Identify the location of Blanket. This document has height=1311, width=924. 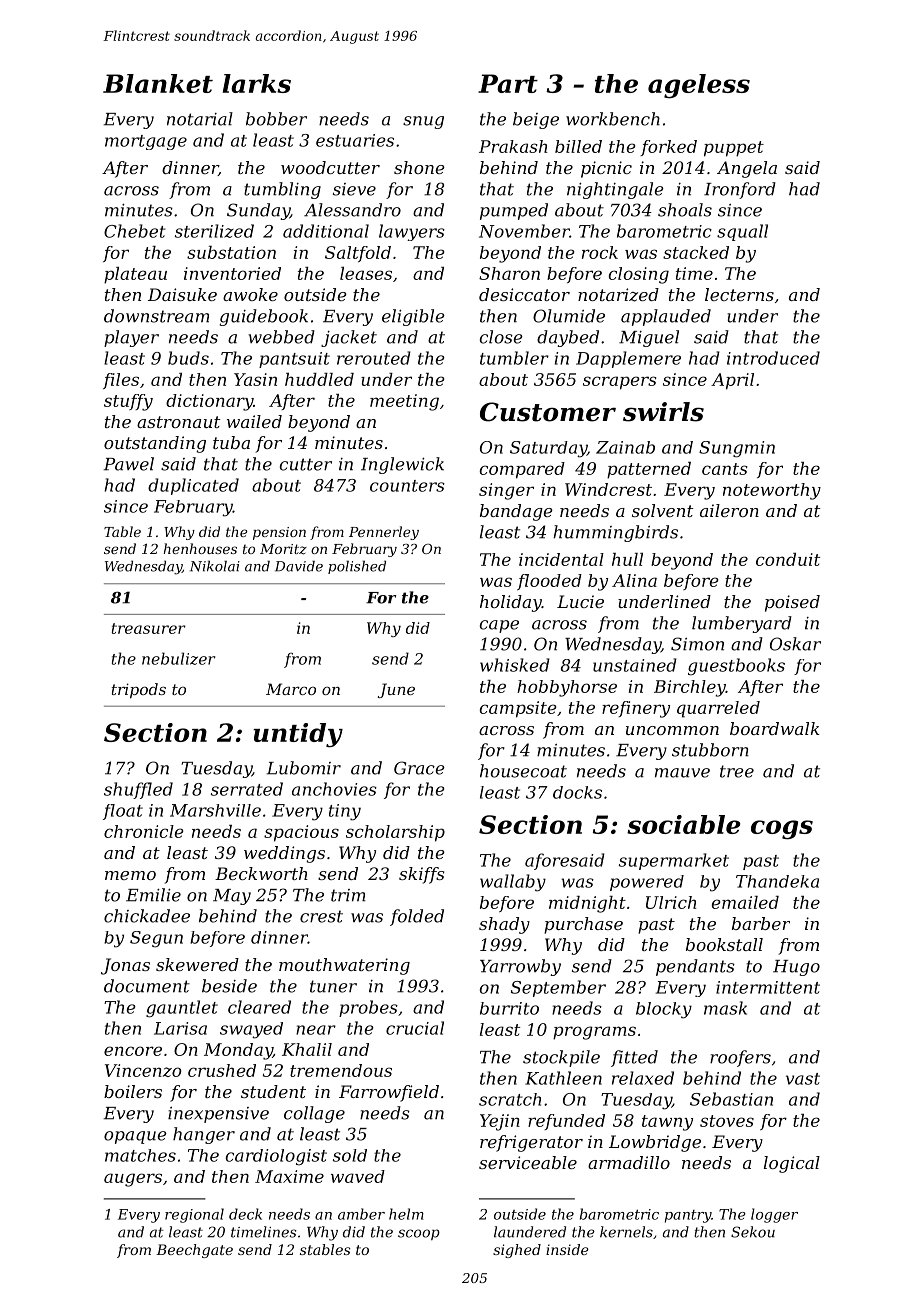
(158, 83).
